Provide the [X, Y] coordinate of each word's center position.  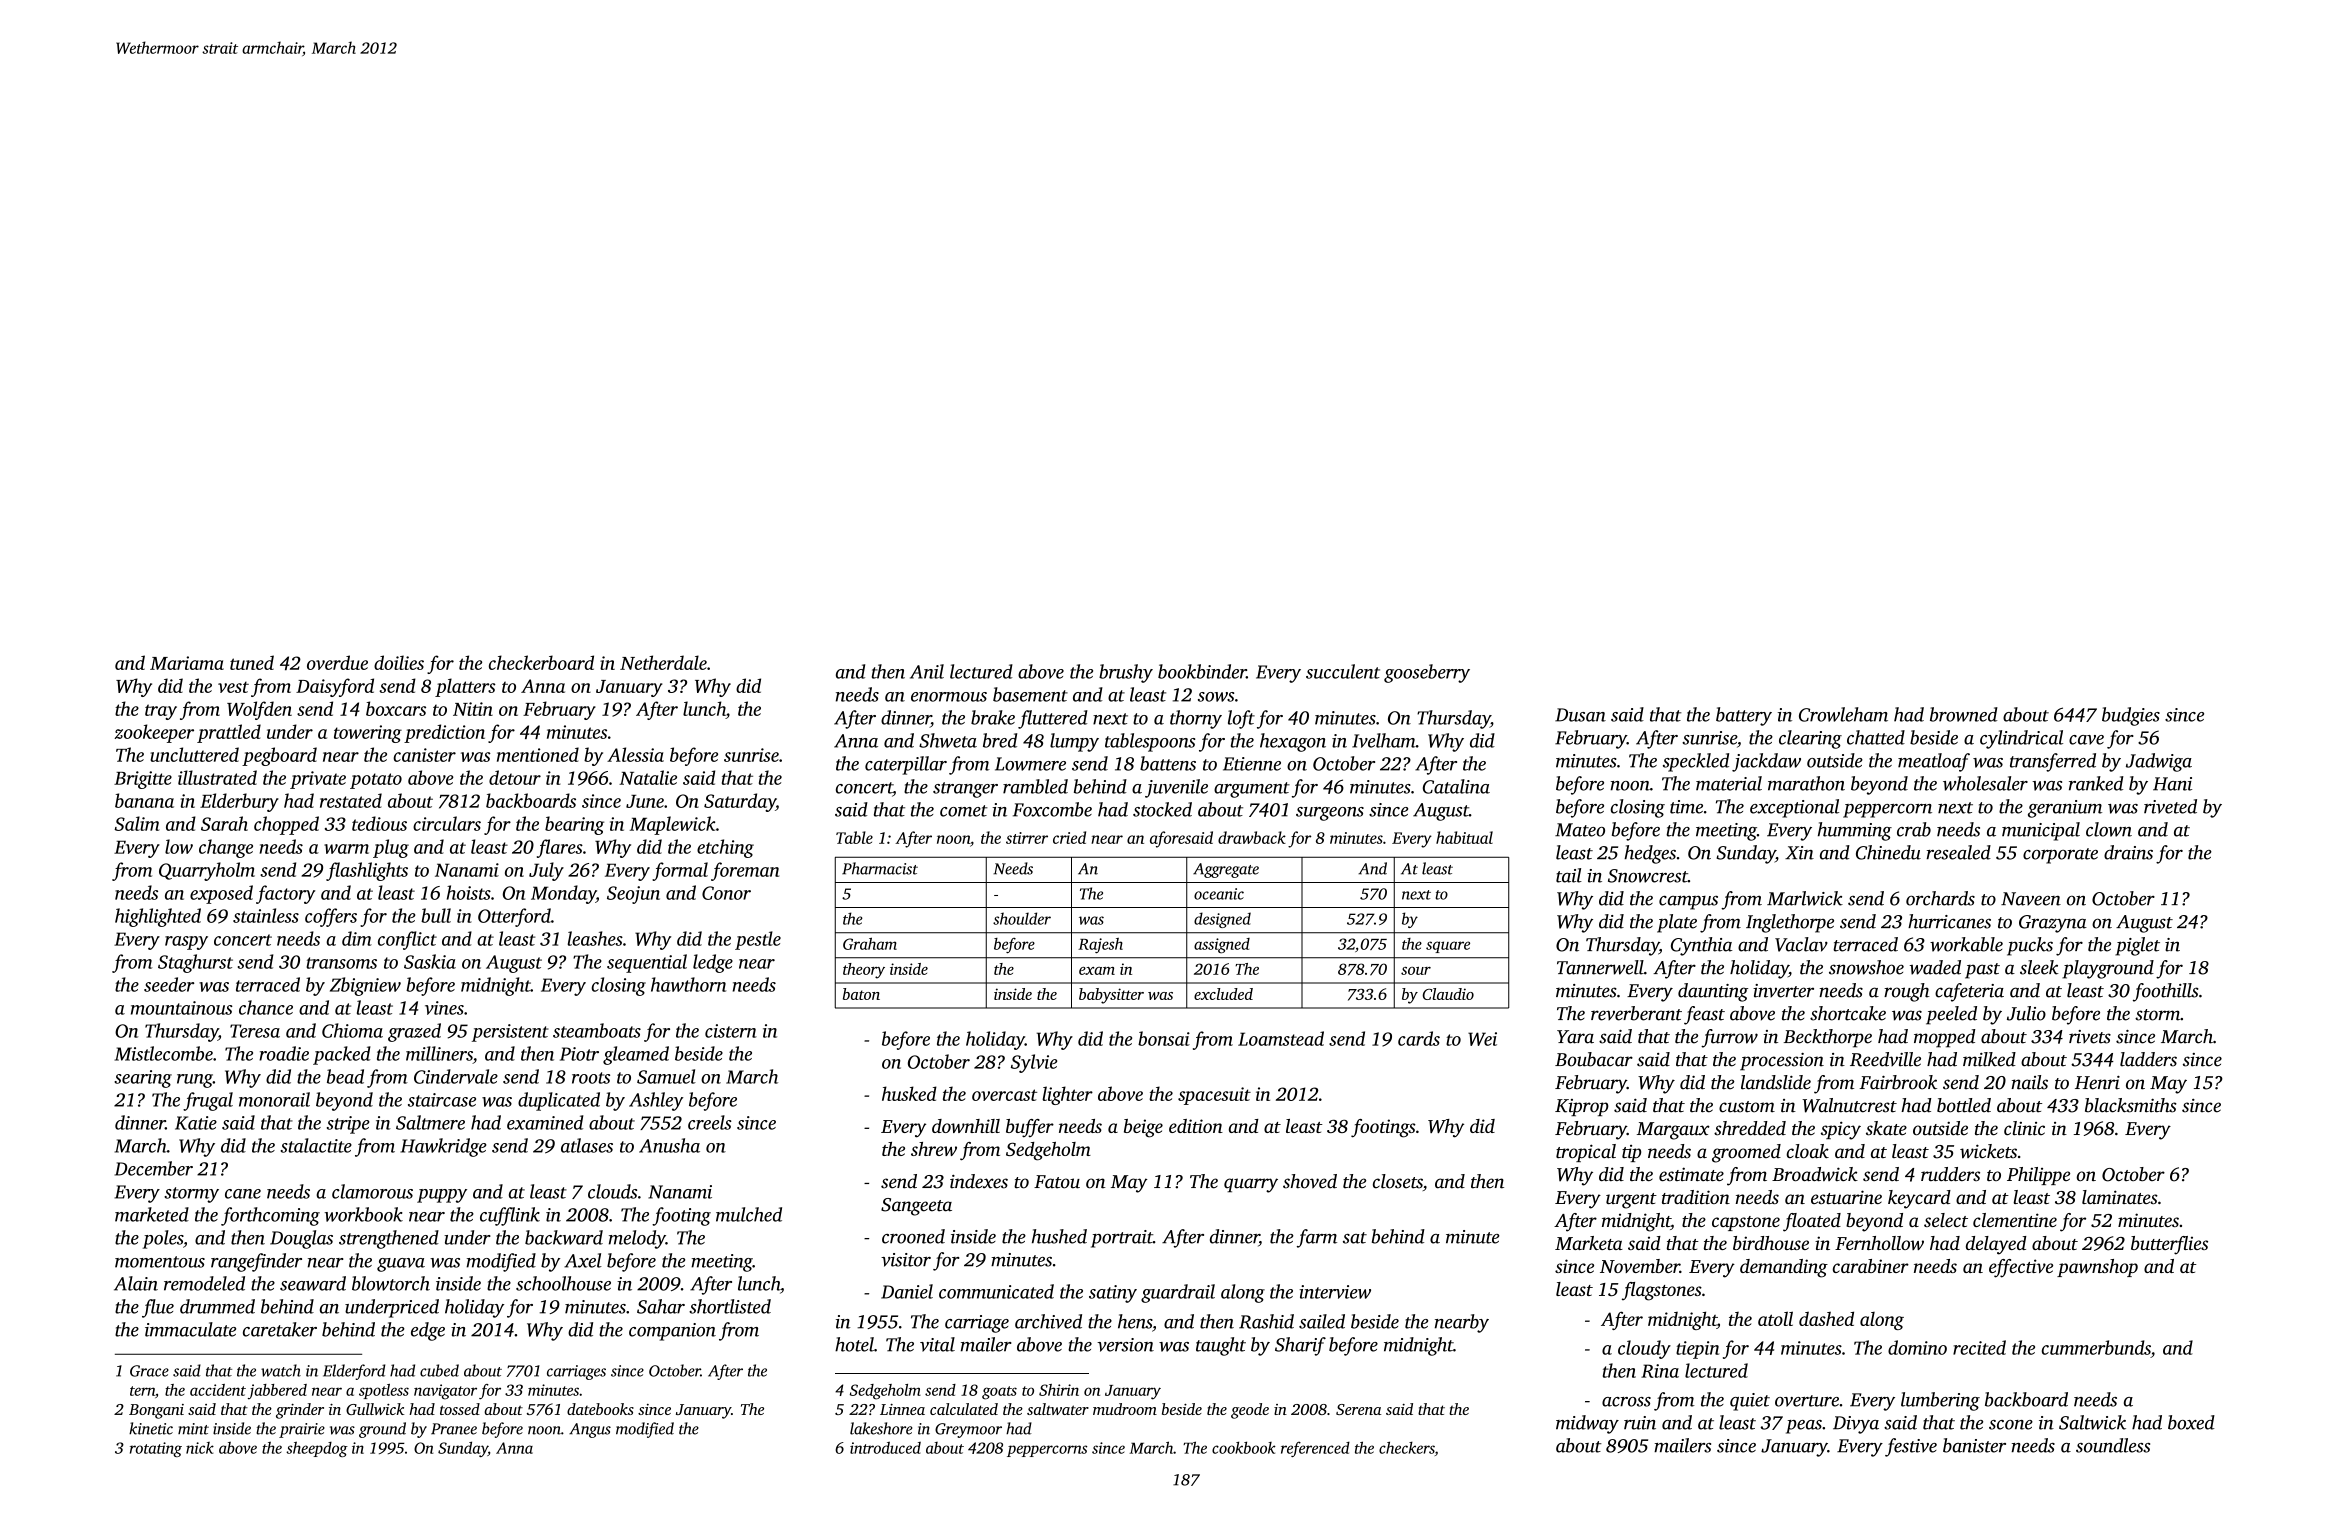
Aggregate [1226, 870]
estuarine [1846, 1197]
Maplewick [672, 825]
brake [993, 717]
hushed [1059, 1236]
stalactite [316, 1145]
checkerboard [541, 662]
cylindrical [2021, 739]
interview [1335, 1292]
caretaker [280, 1329]
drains [2128, 852]
